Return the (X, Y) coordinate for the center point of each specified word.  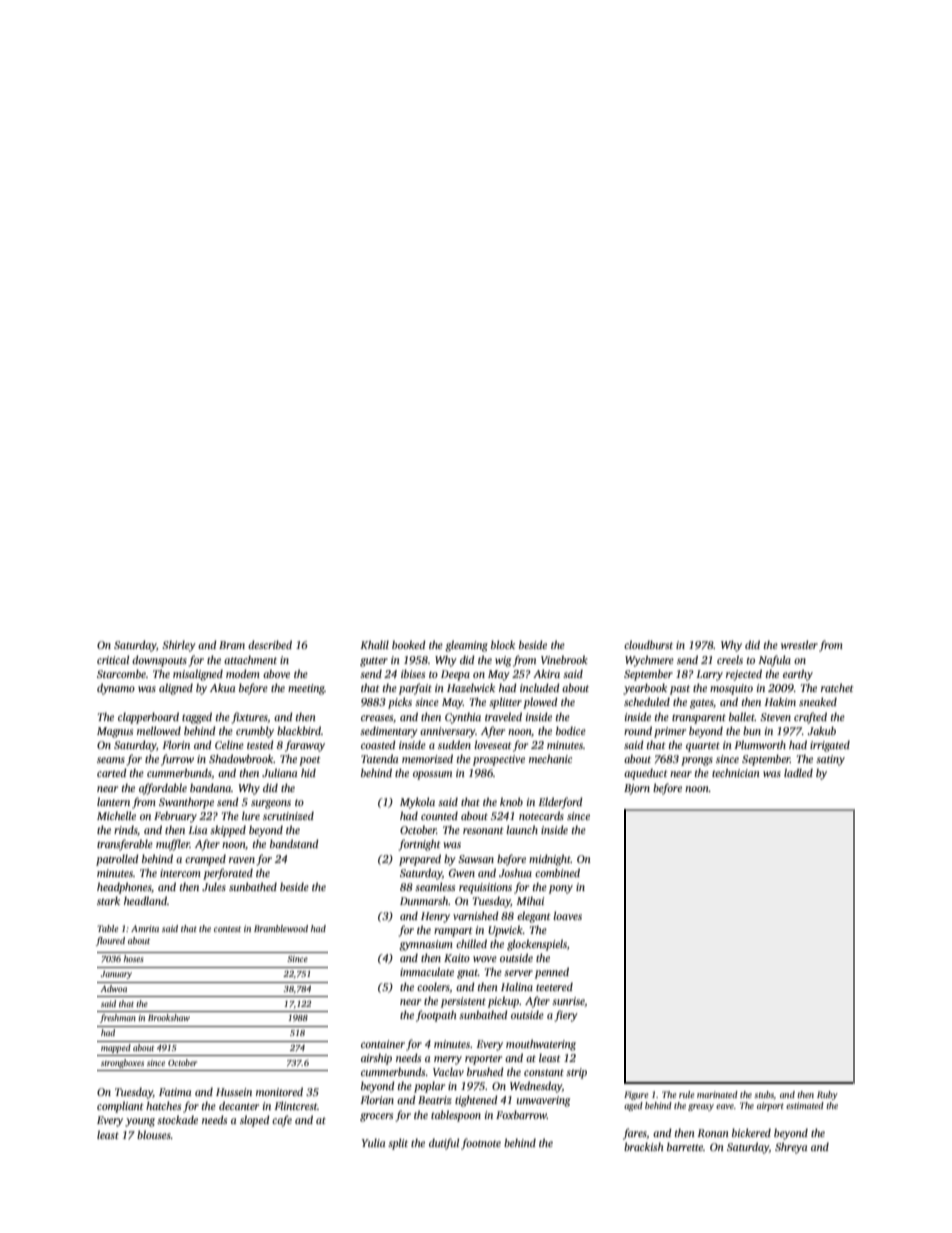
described (270, 644)
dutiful (444, 1144)
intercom (180, 873)
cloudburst (648, 644)
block (503, 644)
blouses (154, 1134)
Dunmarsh (424, 900)
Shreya (791, 1148)
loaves (567, 915)
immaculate (427, 971)
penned (552, 973)
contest (227, 929)
